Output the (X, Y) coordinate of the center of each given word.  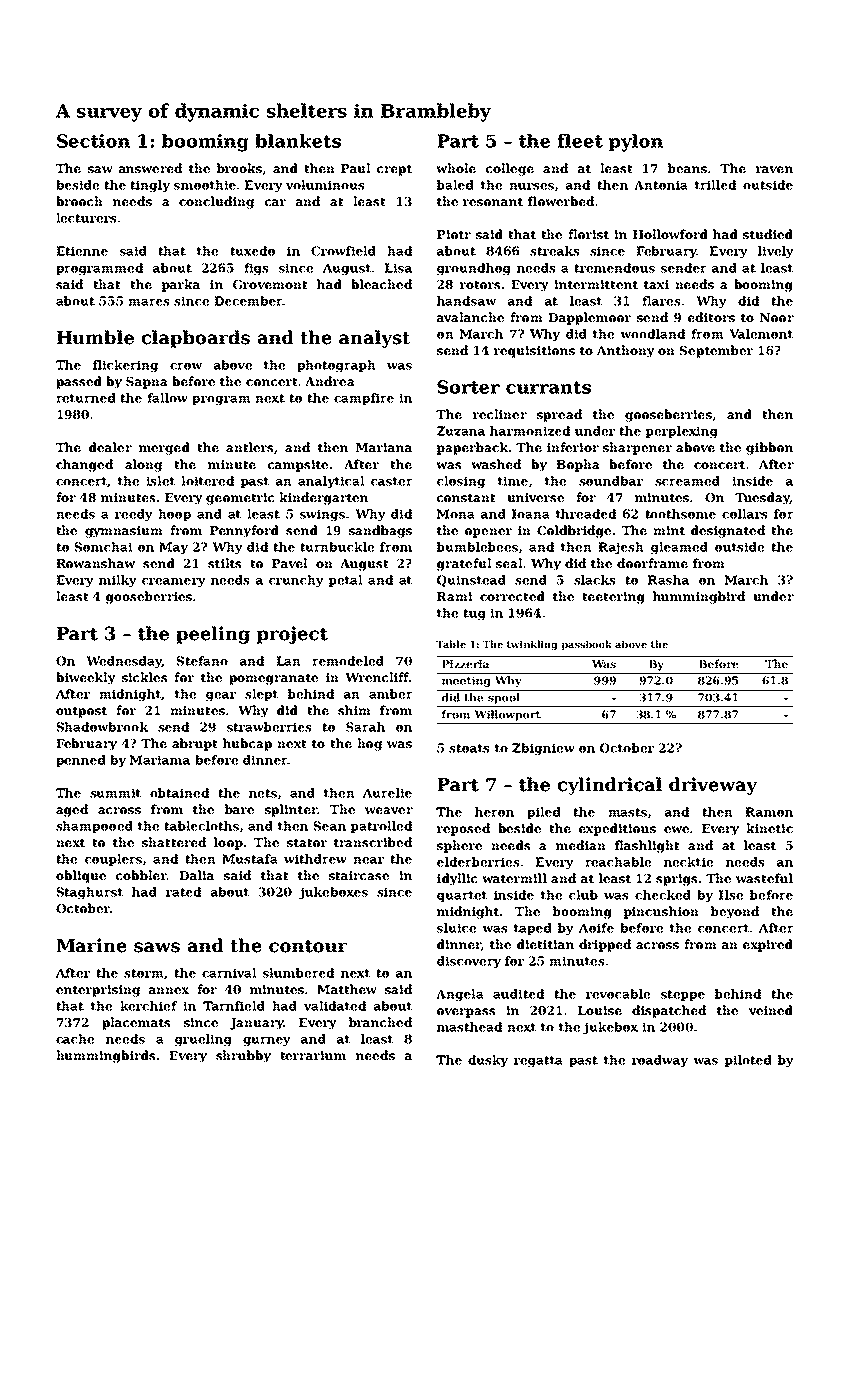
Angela (460, 995)
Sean (330, 826)
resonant (493, 202)
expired (768, 945)
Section (93, 141)
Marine (91, 945)
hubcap (247, 744)
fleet (580, 141)
